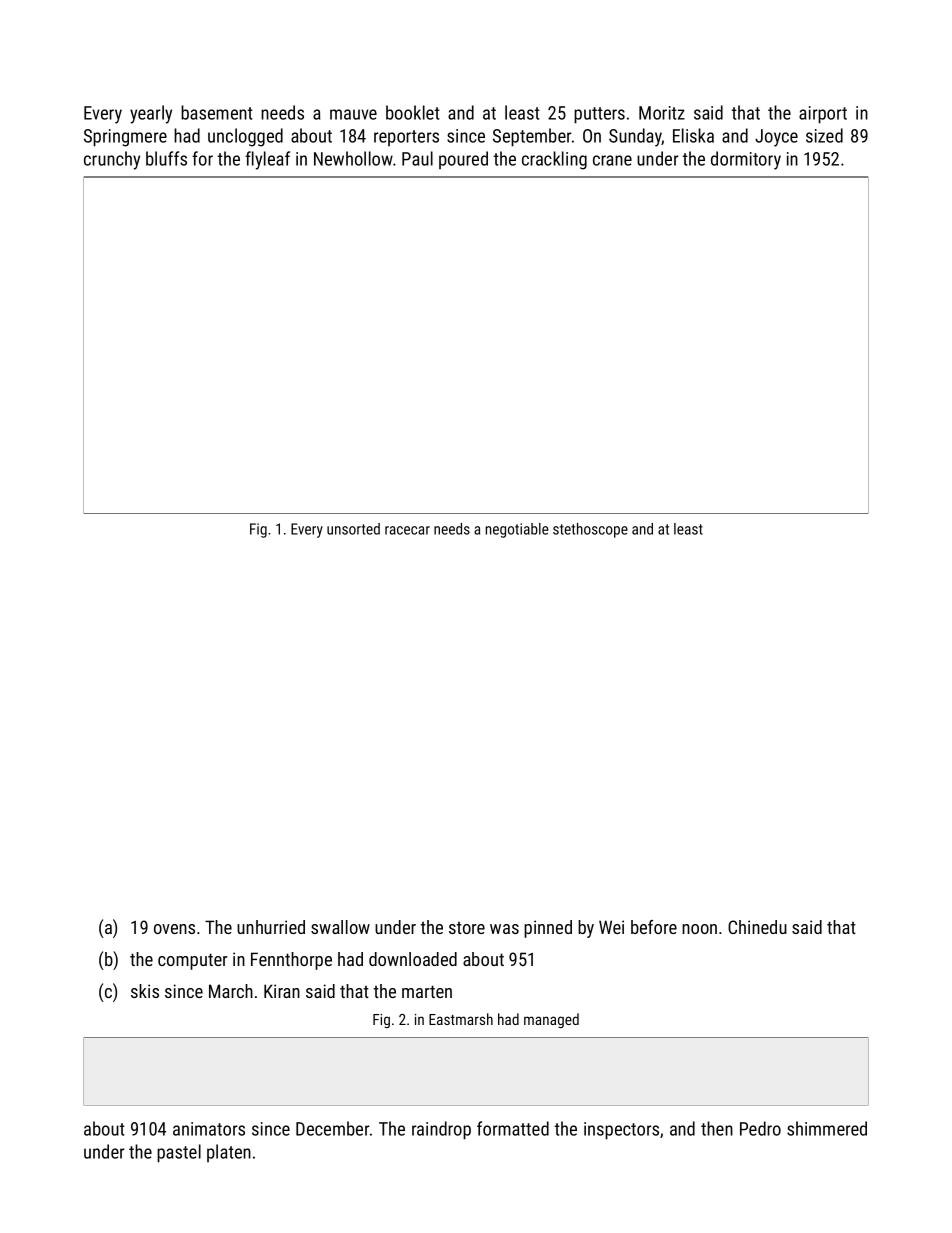 The width and height of the screenshot is (952, 1233). I want to click on noon, so click(699, 929).
